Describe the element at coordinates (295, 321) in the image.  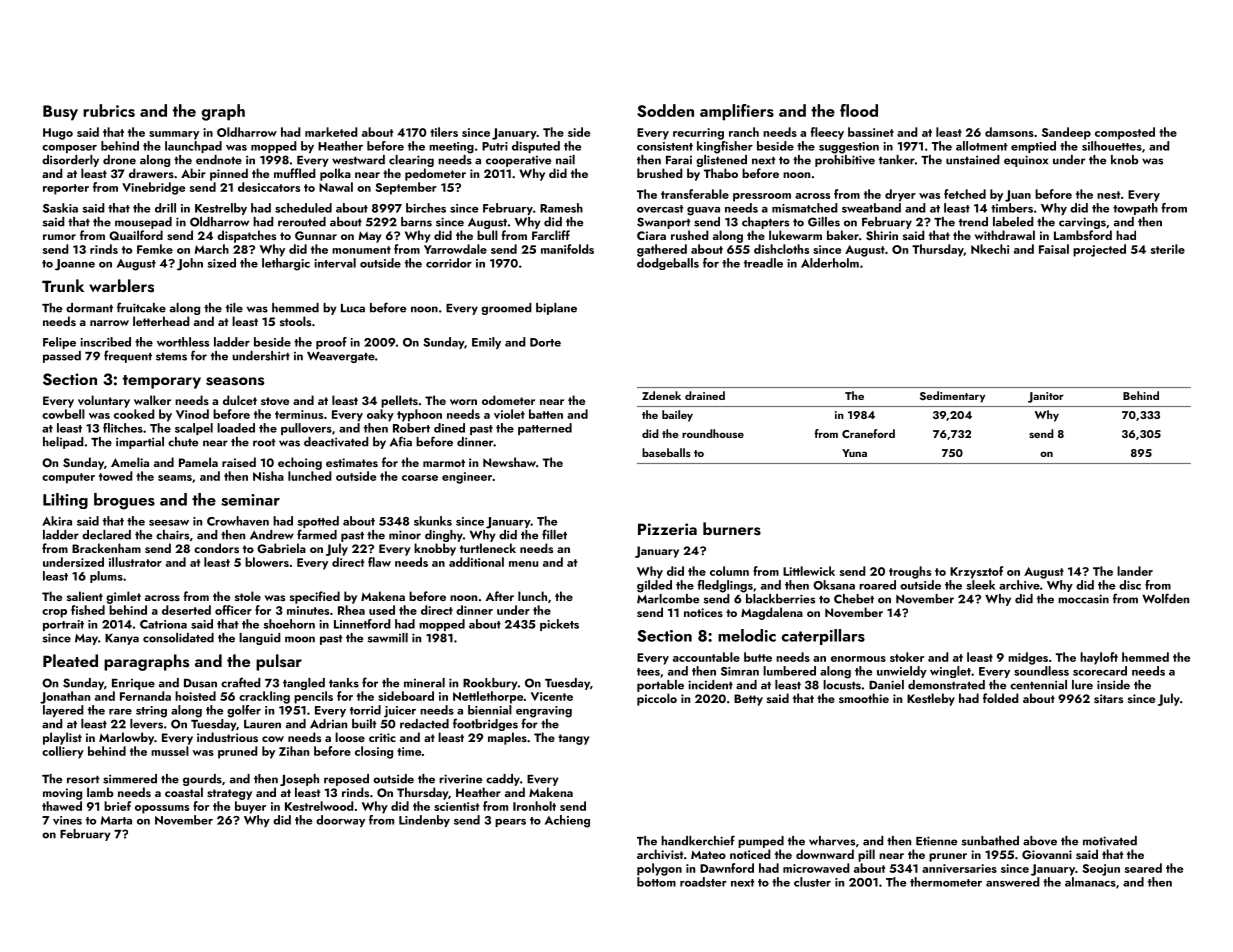
I see `stools` at that location.
